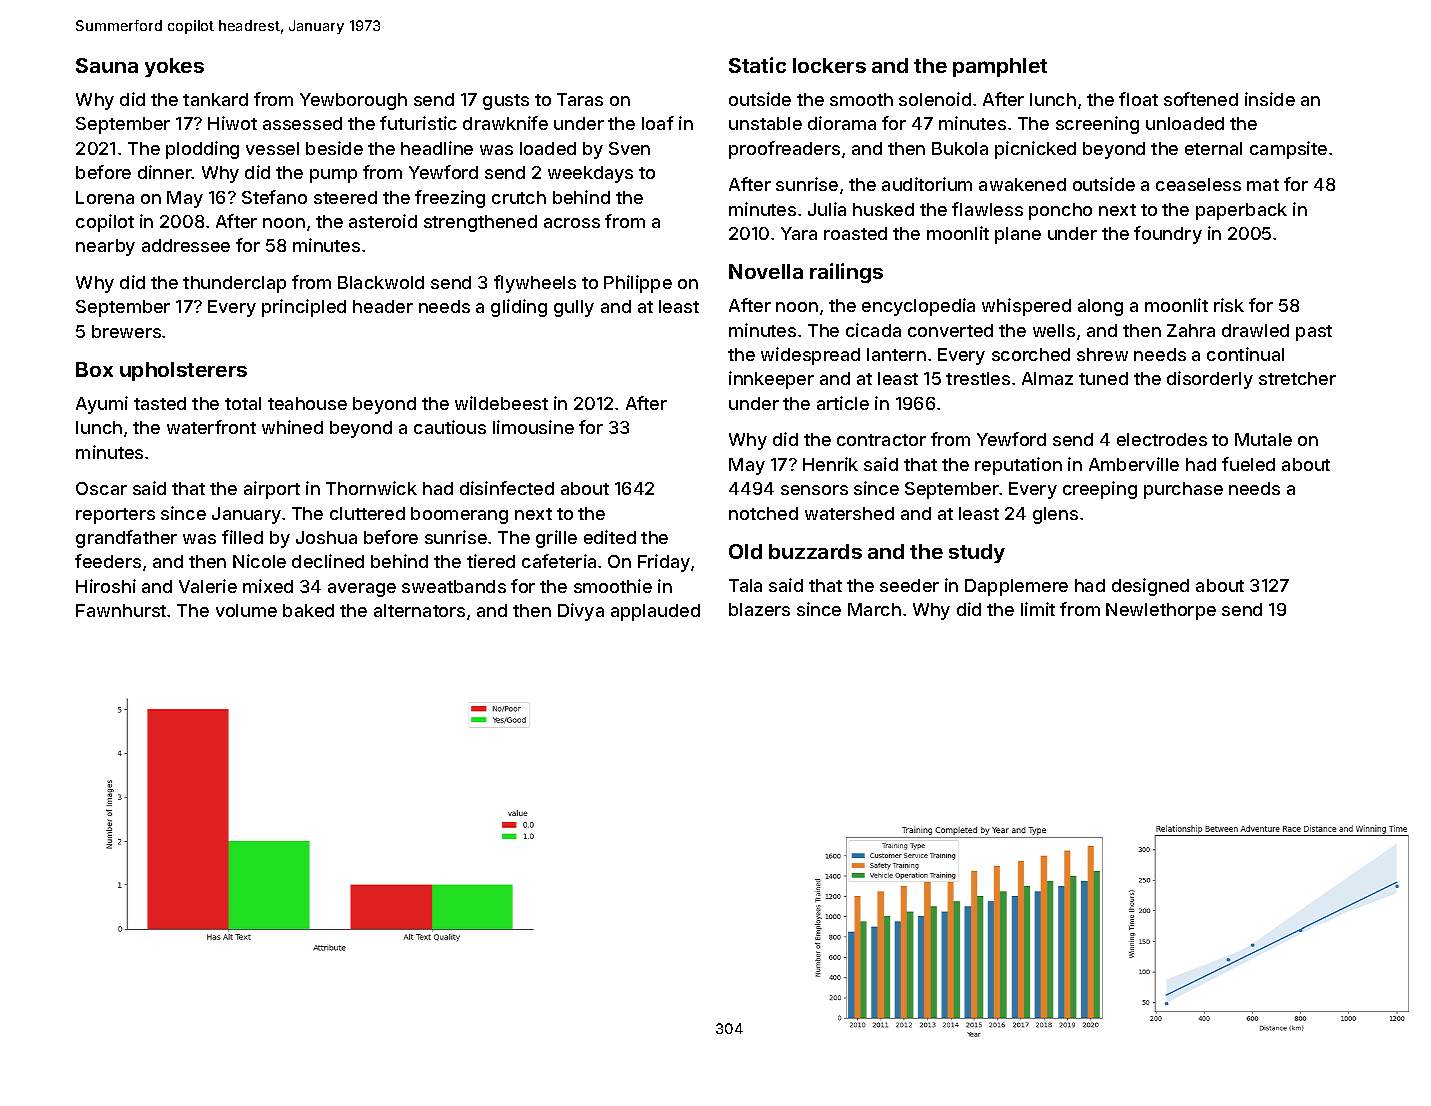  Describe the element at coordinates (202, 150) in the image. I see `plodding` at that location.
